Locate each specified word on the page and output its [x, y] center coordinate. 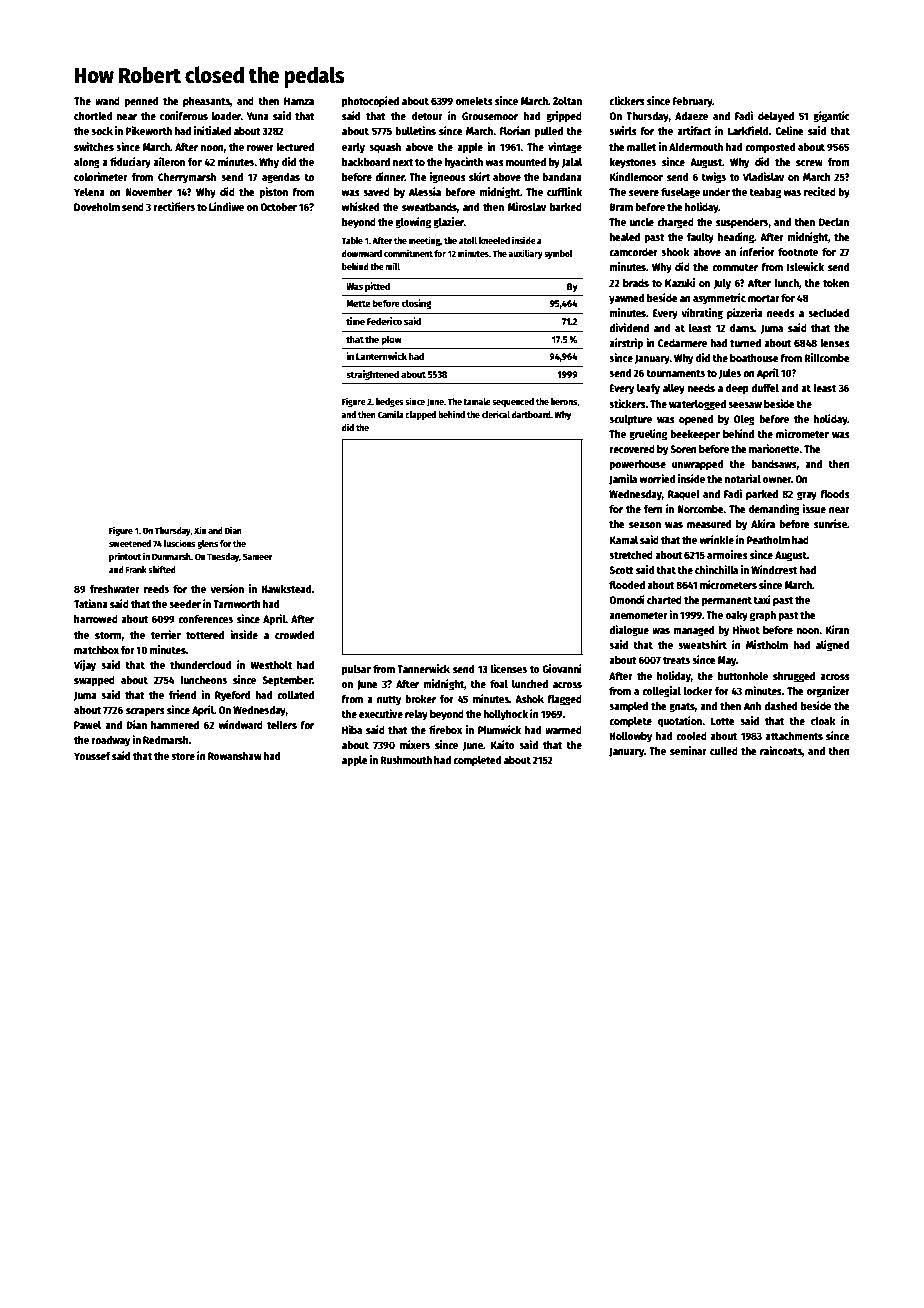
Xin [200, 530]
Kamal [623, 540]
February [692, 102]
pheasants [206, 102]
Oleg [744, 420]
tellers [282, 725]
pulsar [356, 670]
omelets [474, 101]
